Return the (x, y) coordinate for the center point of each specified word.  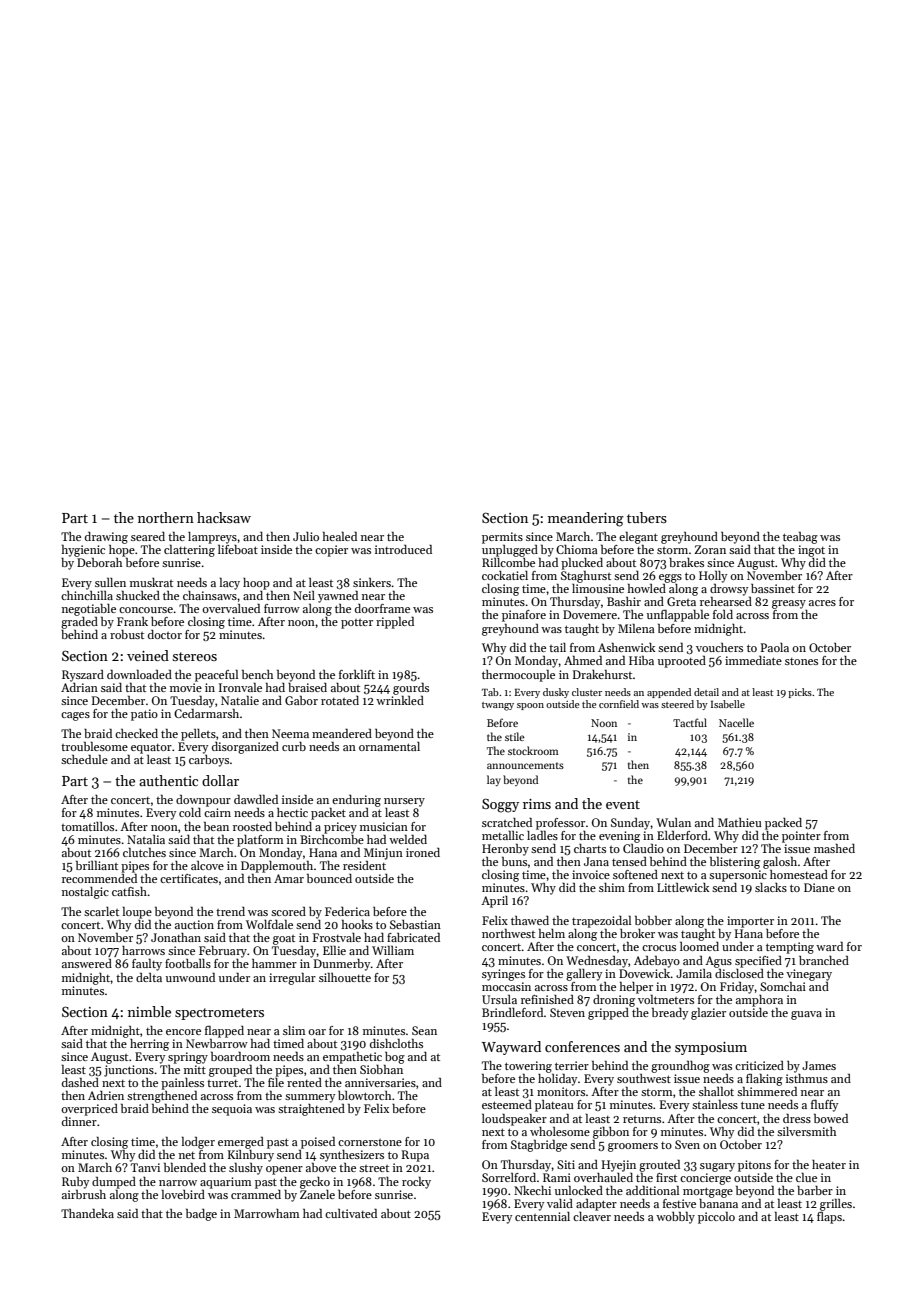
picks (800, 693)
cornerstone (370, 1142)
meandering (586, 519)
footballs (188, 963)
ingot (811, 551)
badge (201, 1215)
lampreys (212, 538)
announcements (525, 765)
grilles (836, 1205)
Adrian (79, 687)
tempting (790, 948)
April (494, 902)
